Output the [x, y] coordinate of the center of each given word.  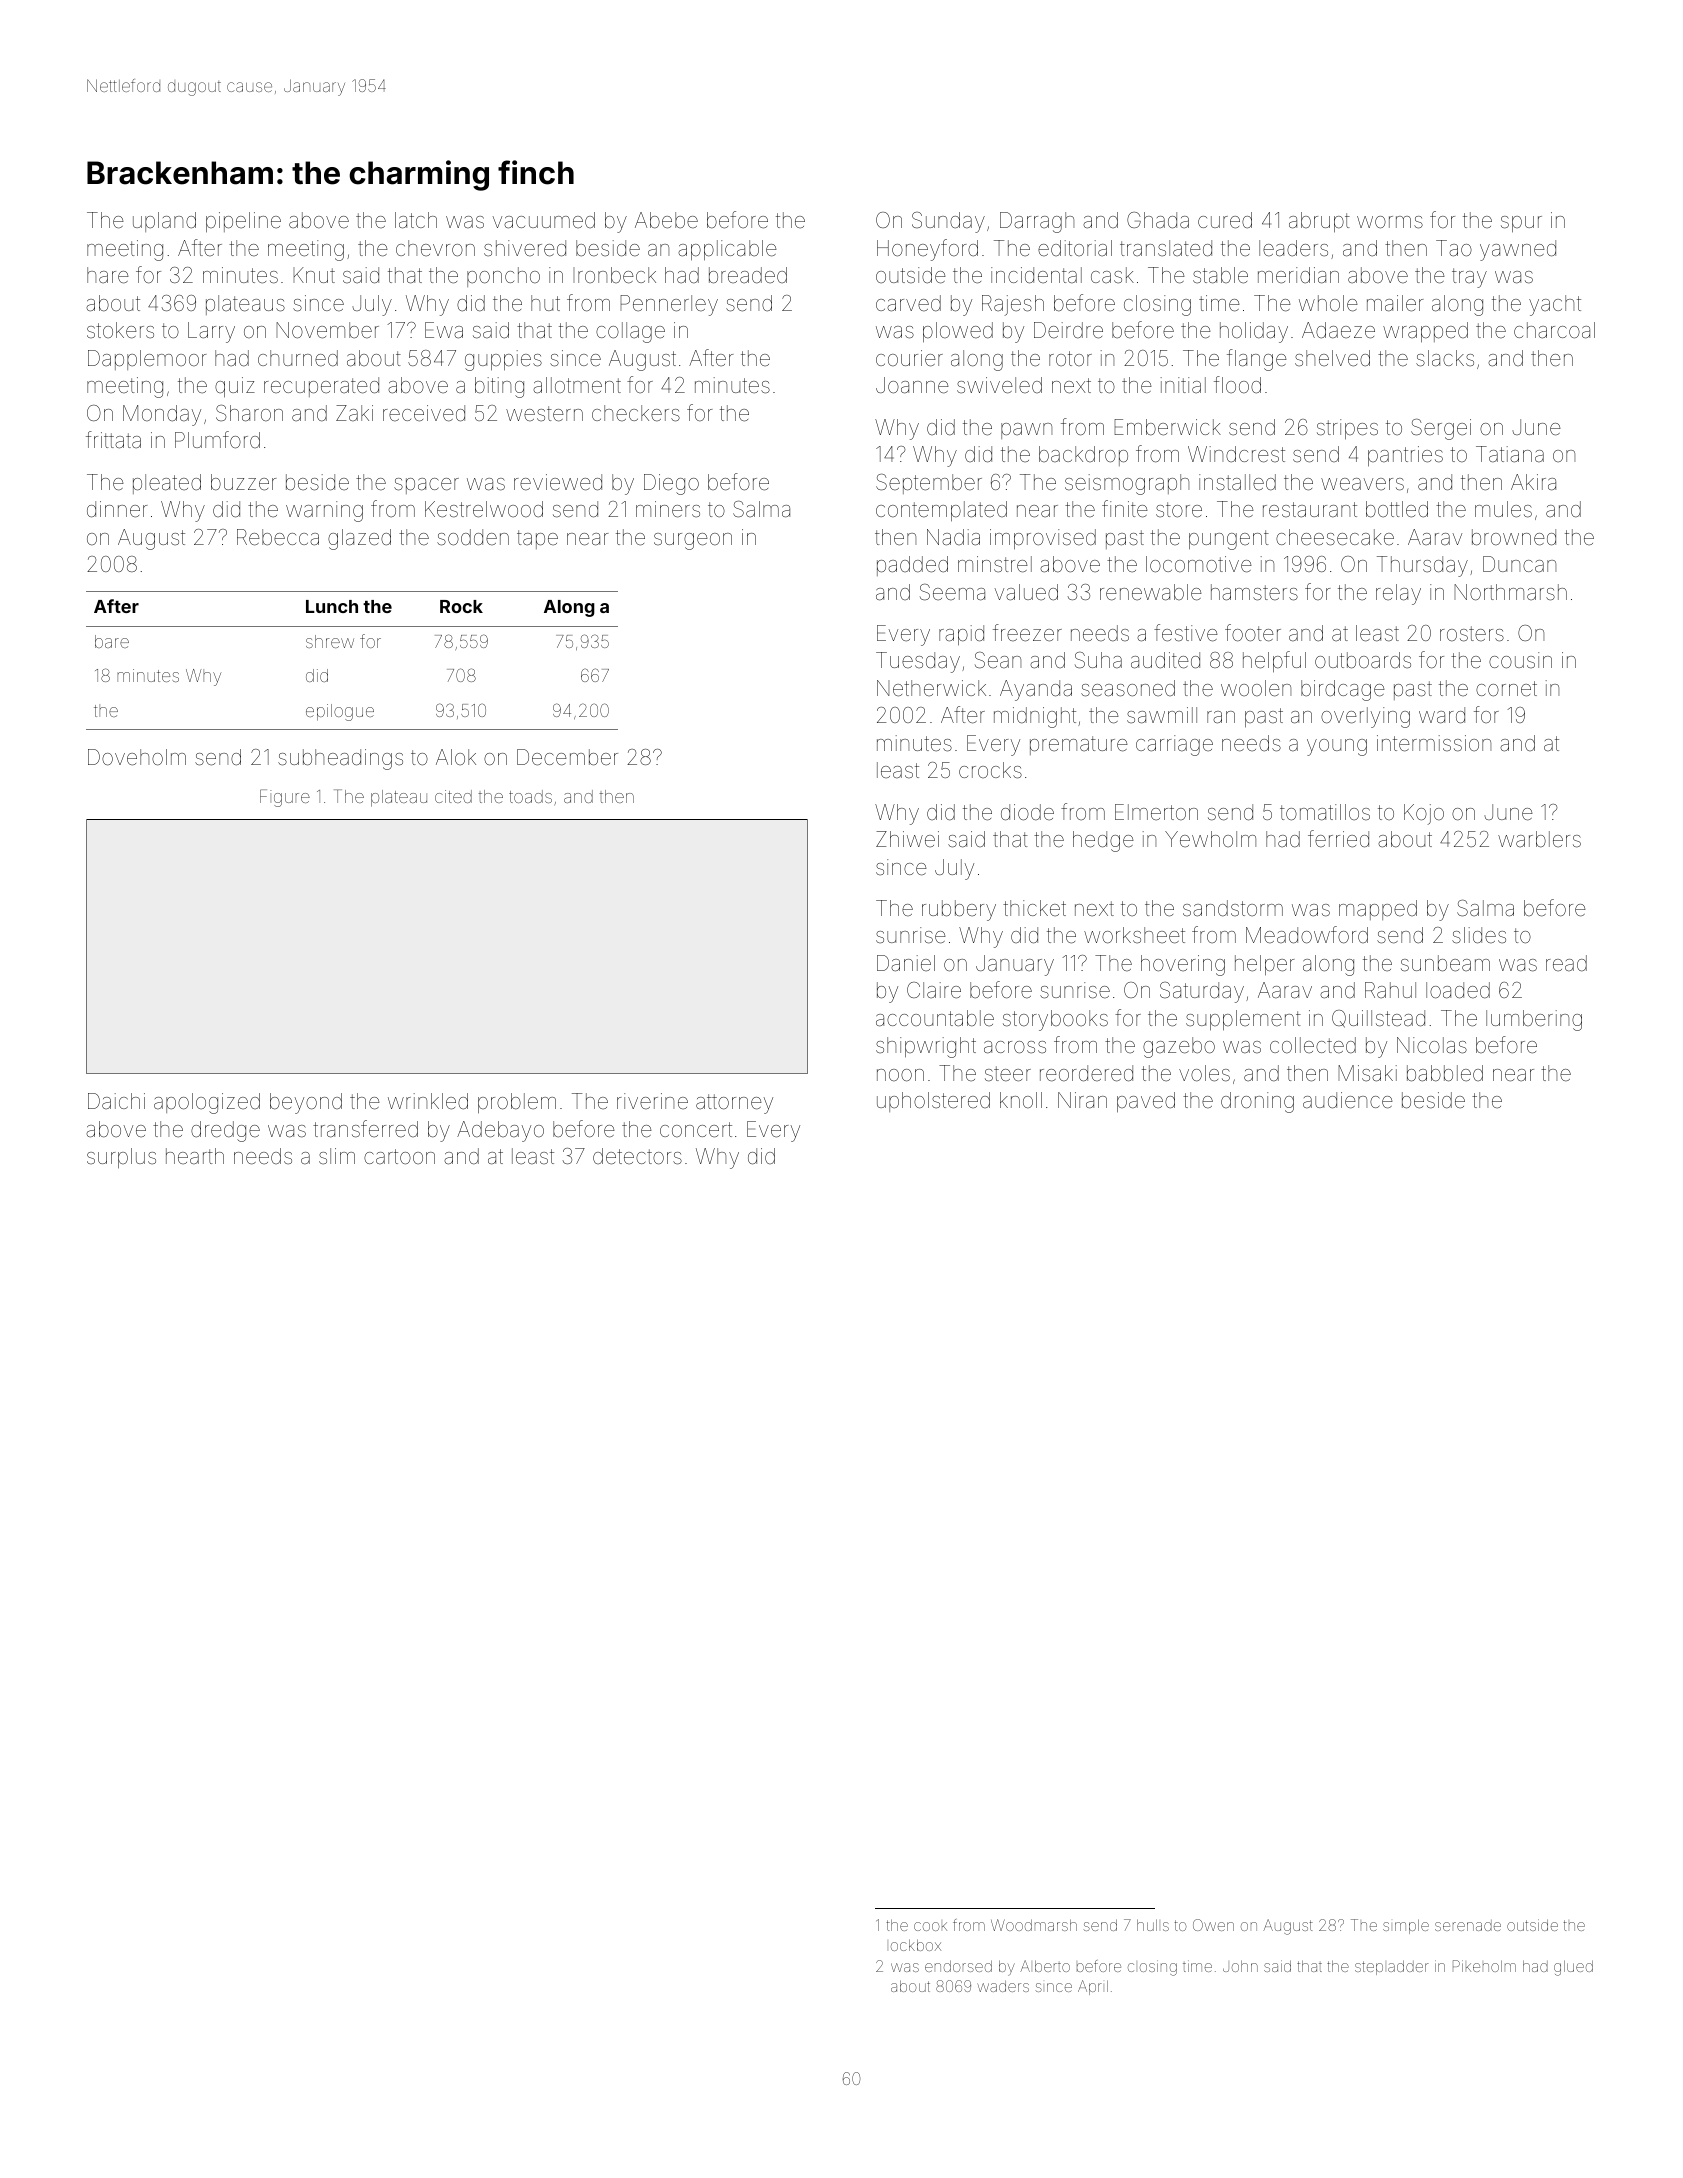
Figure [285, 798]
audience [1348, 1100]
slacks [1445, 358]
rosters [1472, 634]
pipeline [243, 222]
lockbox [916, 1945]
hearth [195, 1156]
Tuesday [918, 662]
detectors [637, 1156]
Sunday [948, 222]
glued [1573, 1968]
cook [930, 1926]
